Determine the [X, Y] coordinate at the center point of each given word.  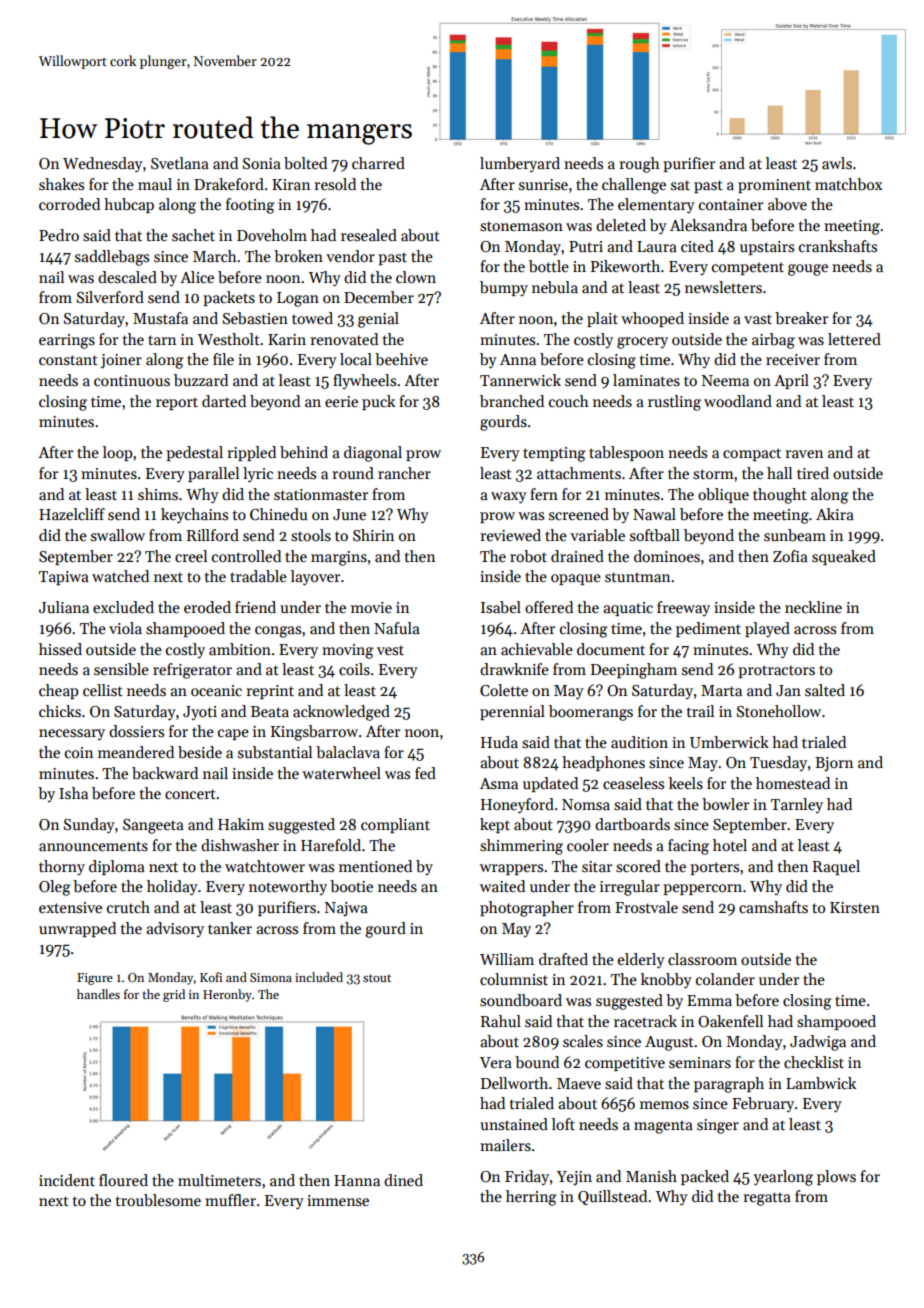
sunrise [543, 184]
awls [837, 163]
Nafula [397, 628]
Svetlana [180, 163]
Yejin [574, 1178]
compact [752, 454]
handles [98, 994]
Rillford [213, 535]
